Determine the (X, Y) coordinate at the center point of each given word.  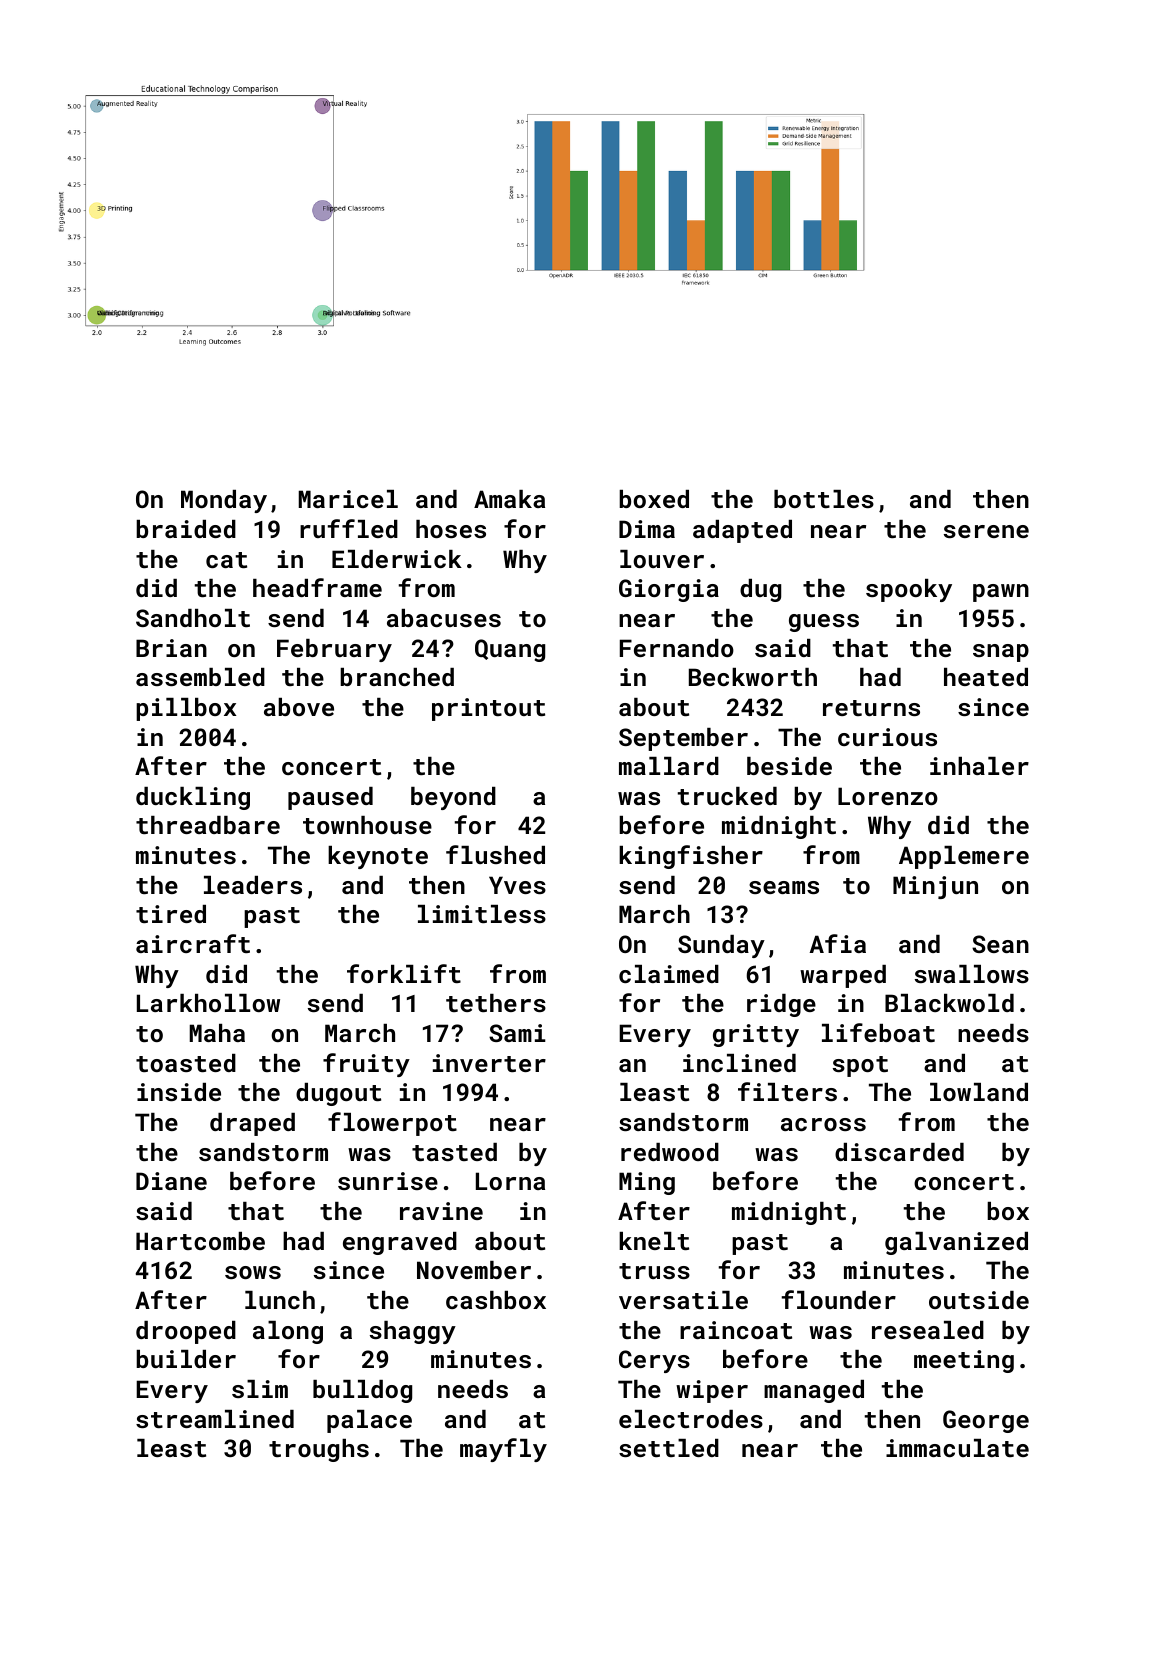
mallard (669, 766)
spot (860, 1066)
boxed (654, 499)
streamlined (215, 1419)
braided (186, 529)
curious (887, 737)
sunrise (388, 1181)
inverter (489, 1063)
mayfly (503, 1450)
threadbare (208, 825)
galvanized (956, 1243)
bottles (824, 499)
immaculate (957, 1448)
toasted (186, 1063)
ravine (441, 1211)
